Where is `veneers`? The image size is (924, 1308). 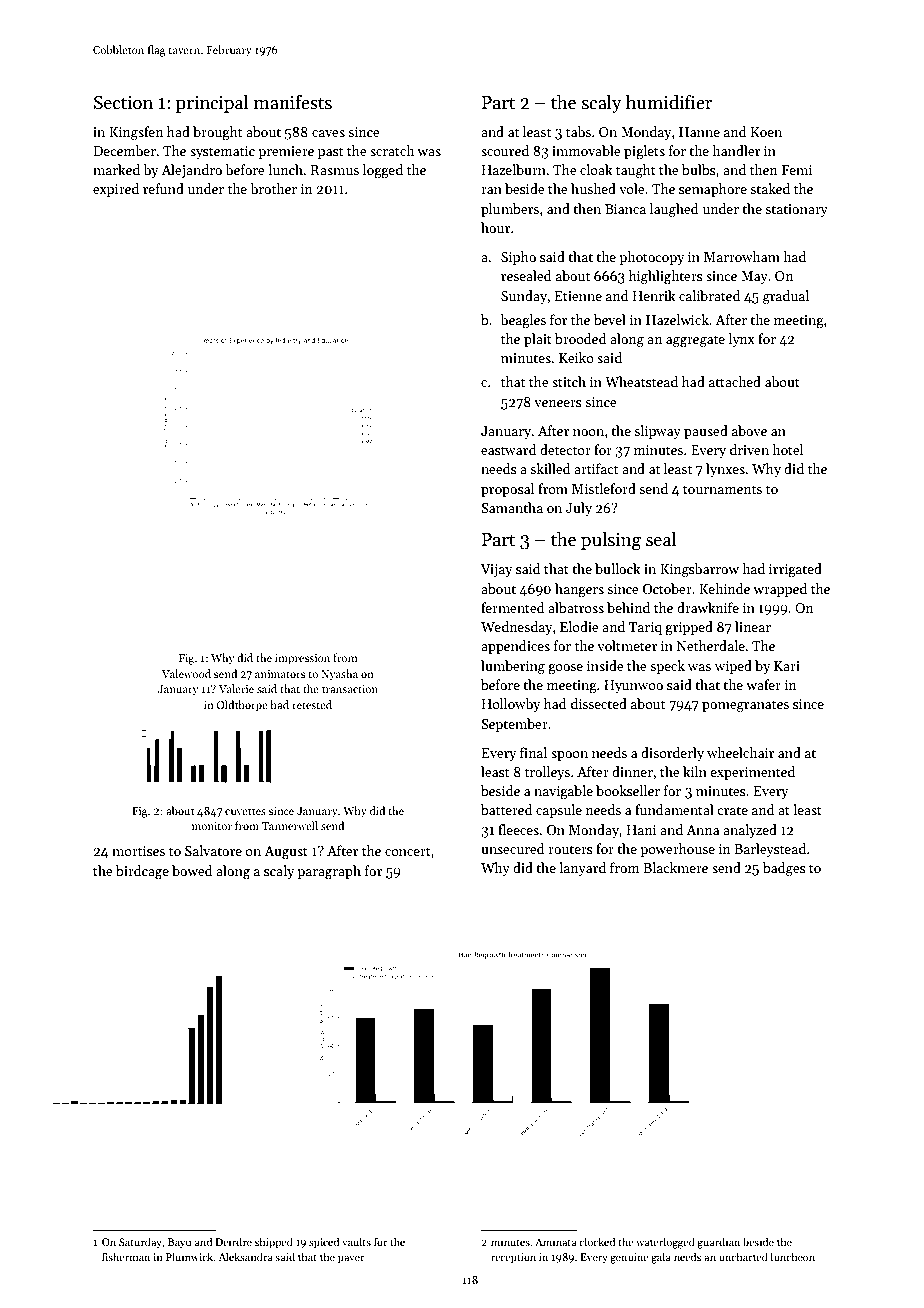 veneers is located at coordinates (558, 403).
